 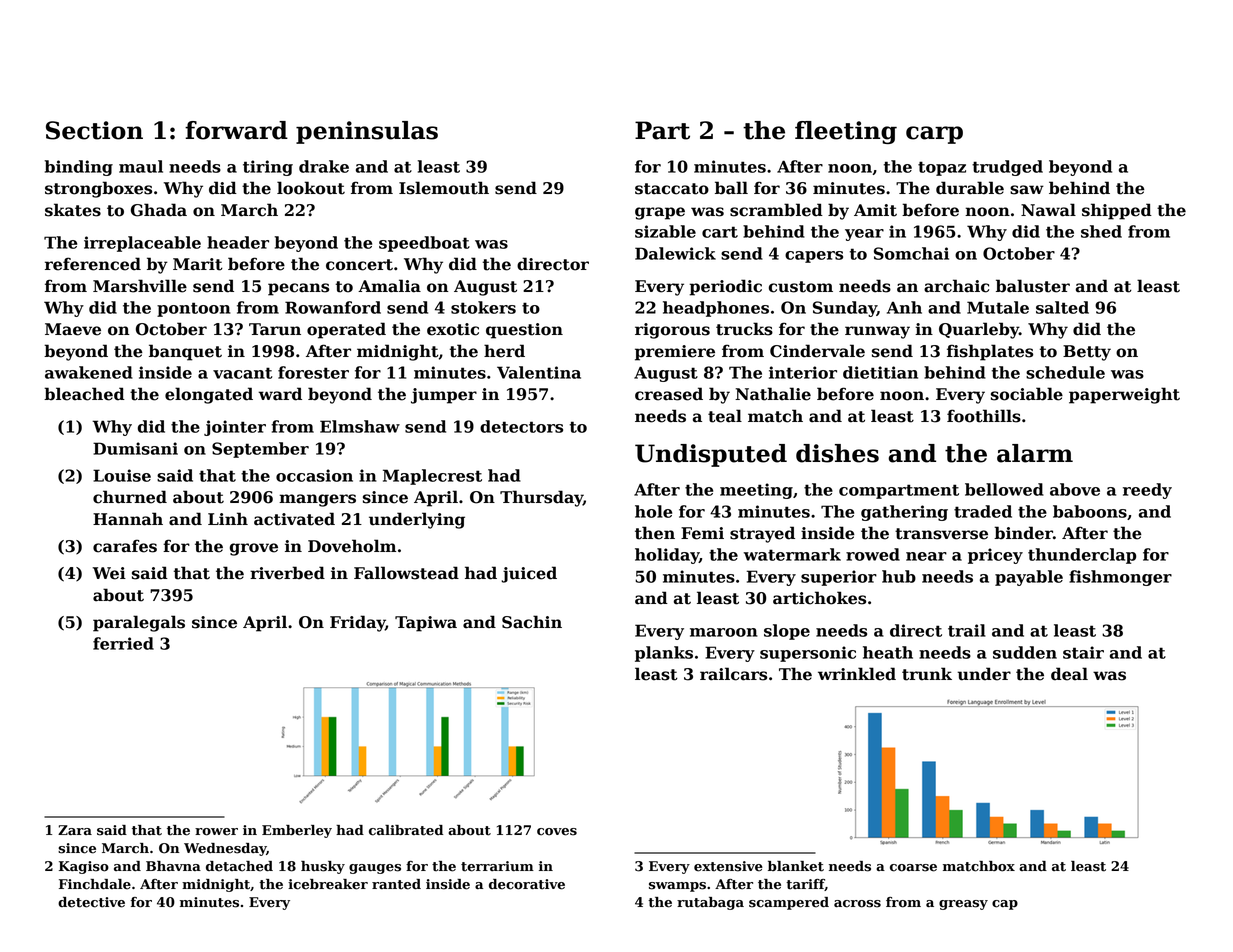 I want to click on ferried, so click(x=123, y=643).
